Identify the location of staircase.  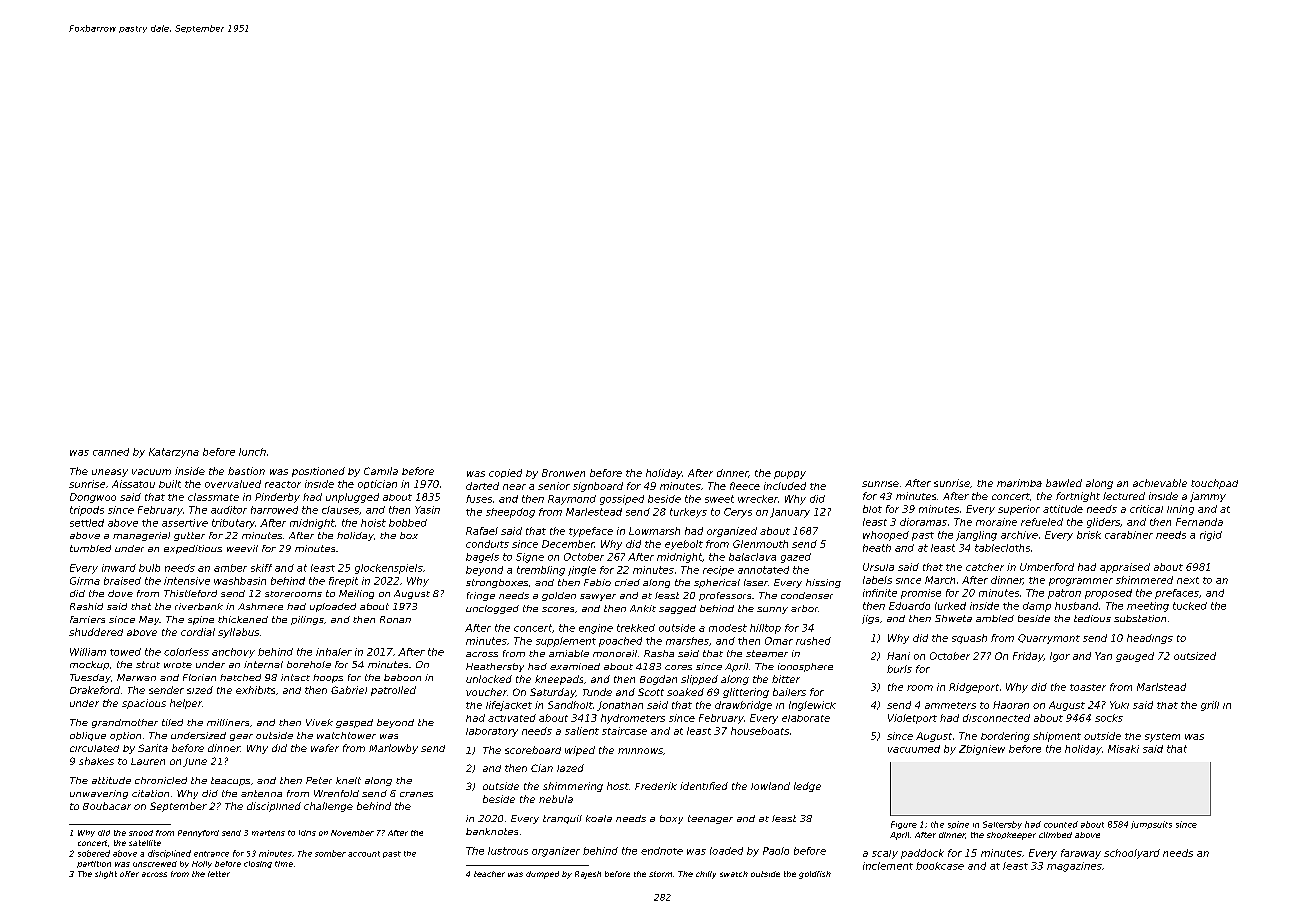
(624, 731).
